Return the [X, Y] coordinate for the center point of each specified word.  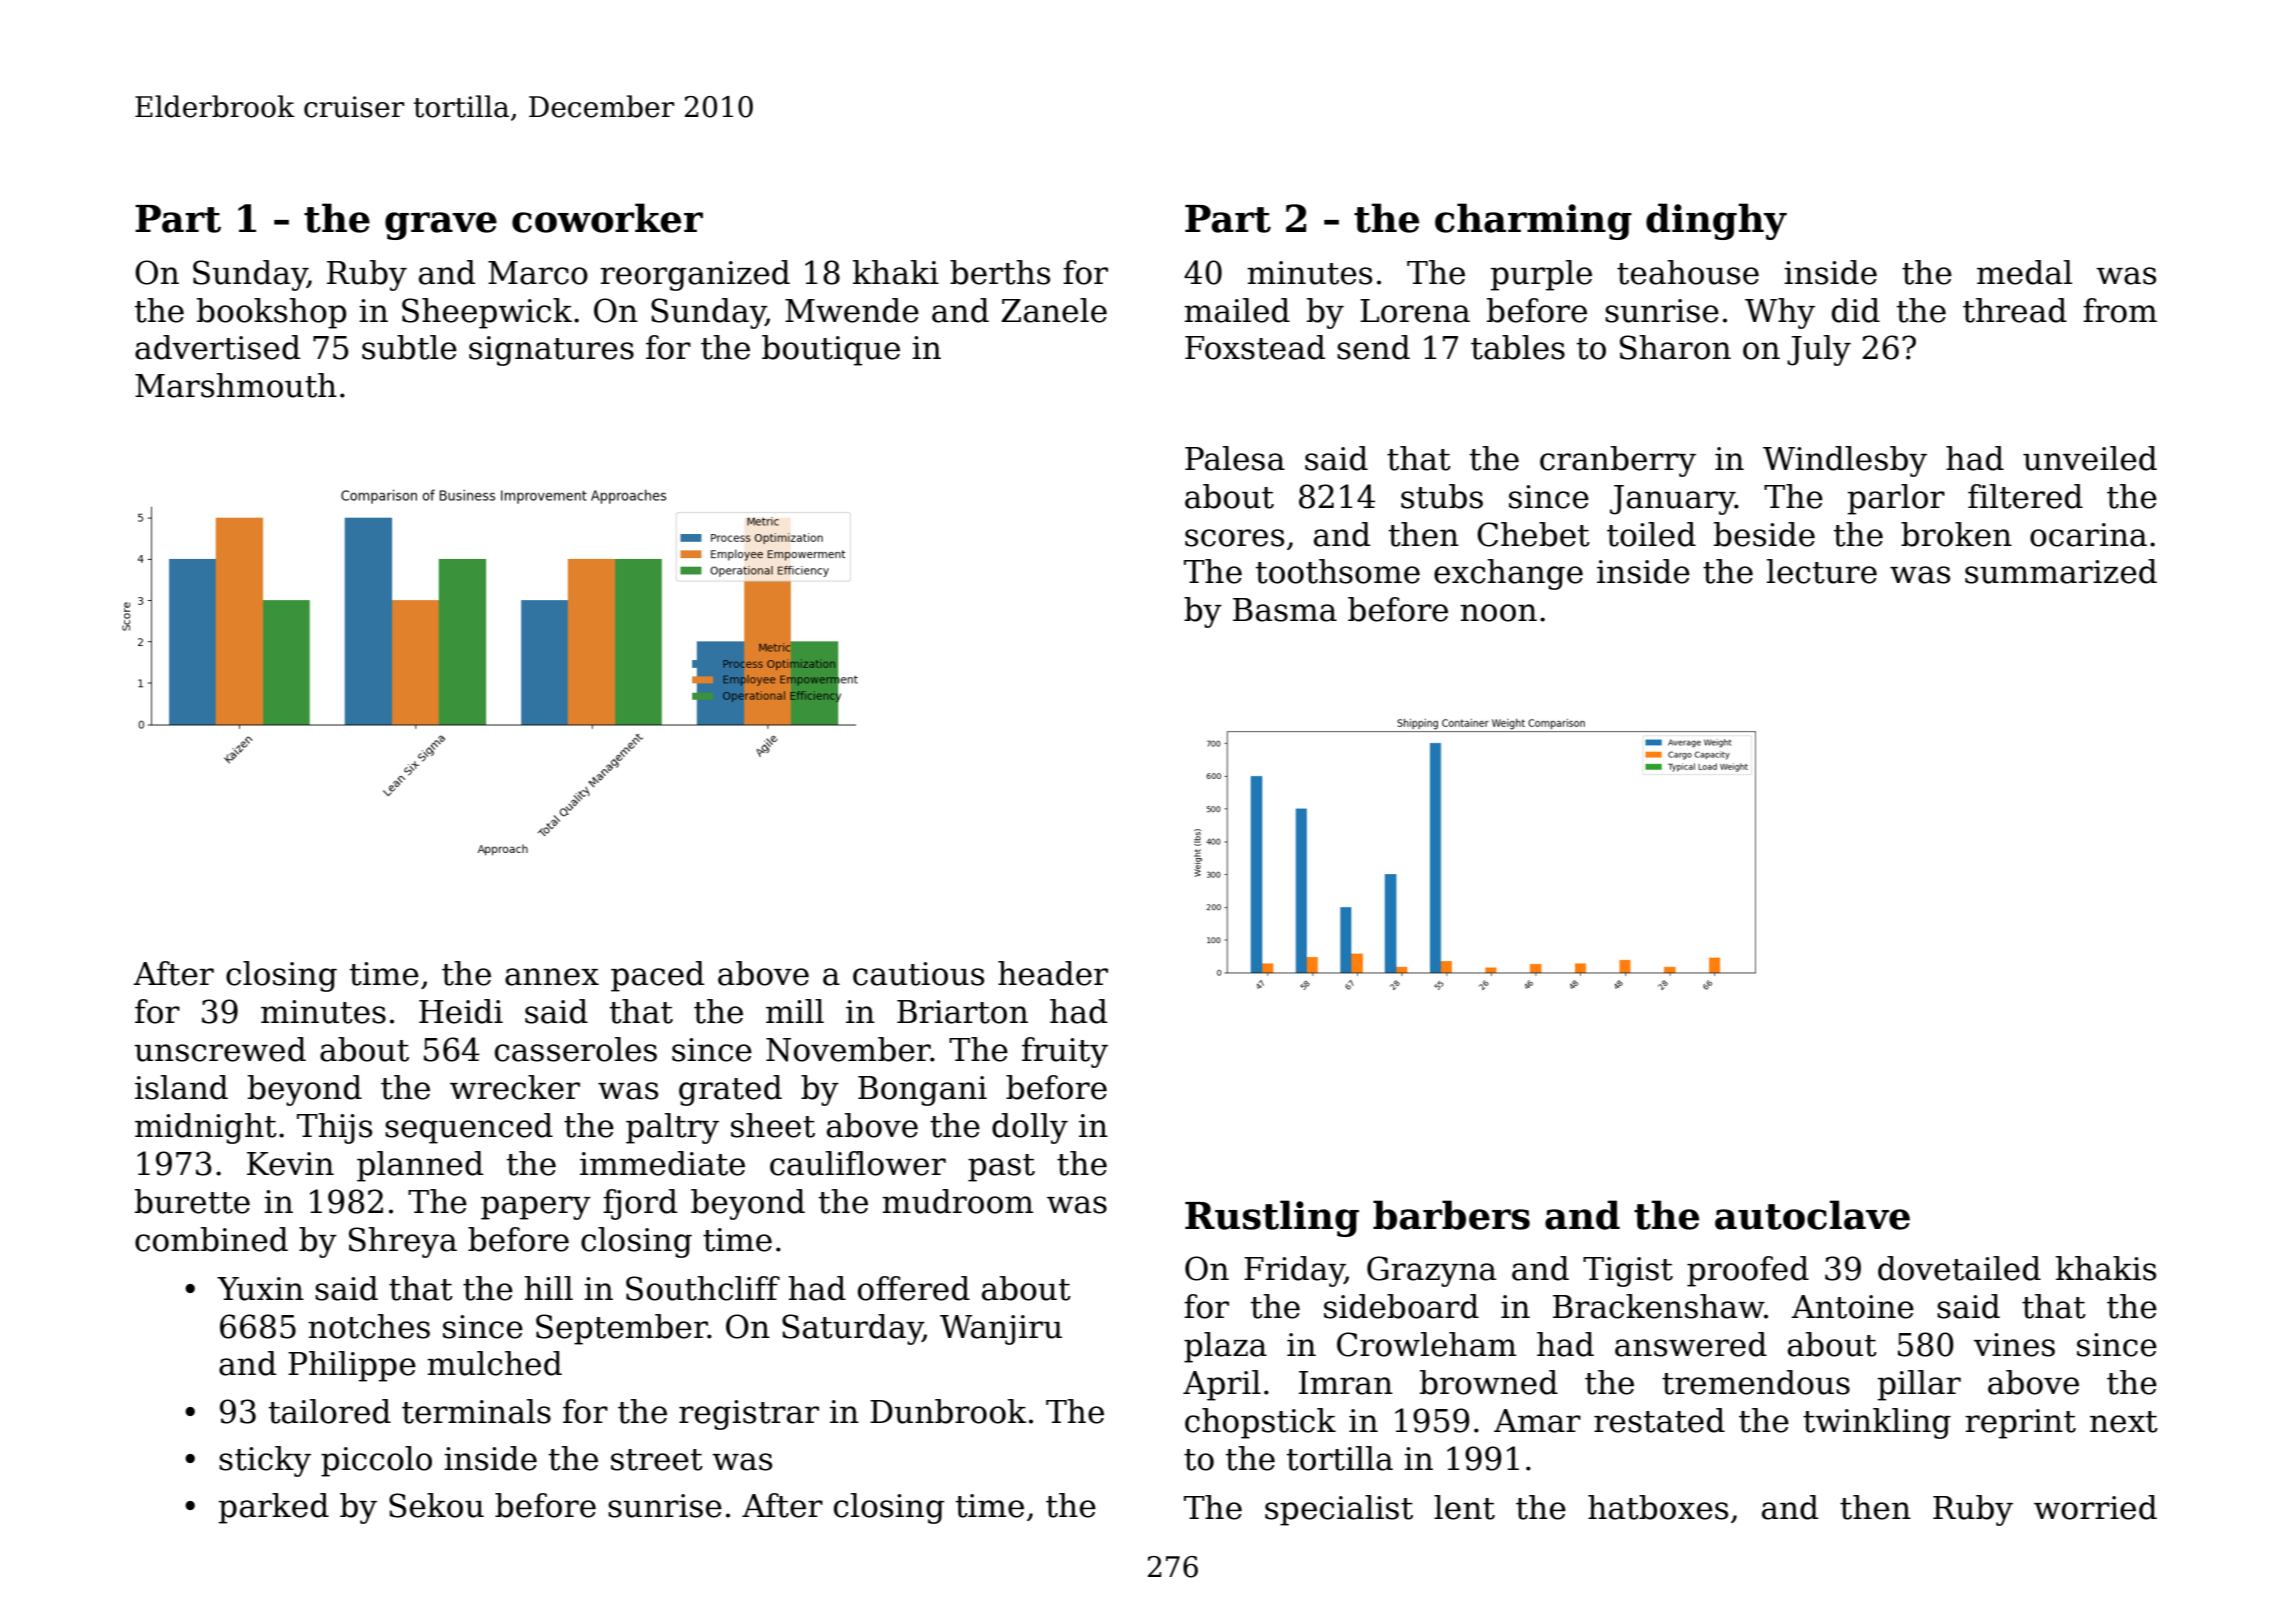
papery [536, 1208]
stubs [1442, 496]
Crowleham [1427, 1344]
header [1053, 973]
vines [2014, 1345]
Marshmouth [236, 385]
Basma [1285, 610]
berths [1000, 272]
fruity [1065, 1052]
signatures [551, 351]
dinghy [1716, 221]
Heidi [461, 1011]
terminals [476, 1411]
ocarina [2088, 535]
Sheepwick [487, 313]
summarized [2061, 571]
